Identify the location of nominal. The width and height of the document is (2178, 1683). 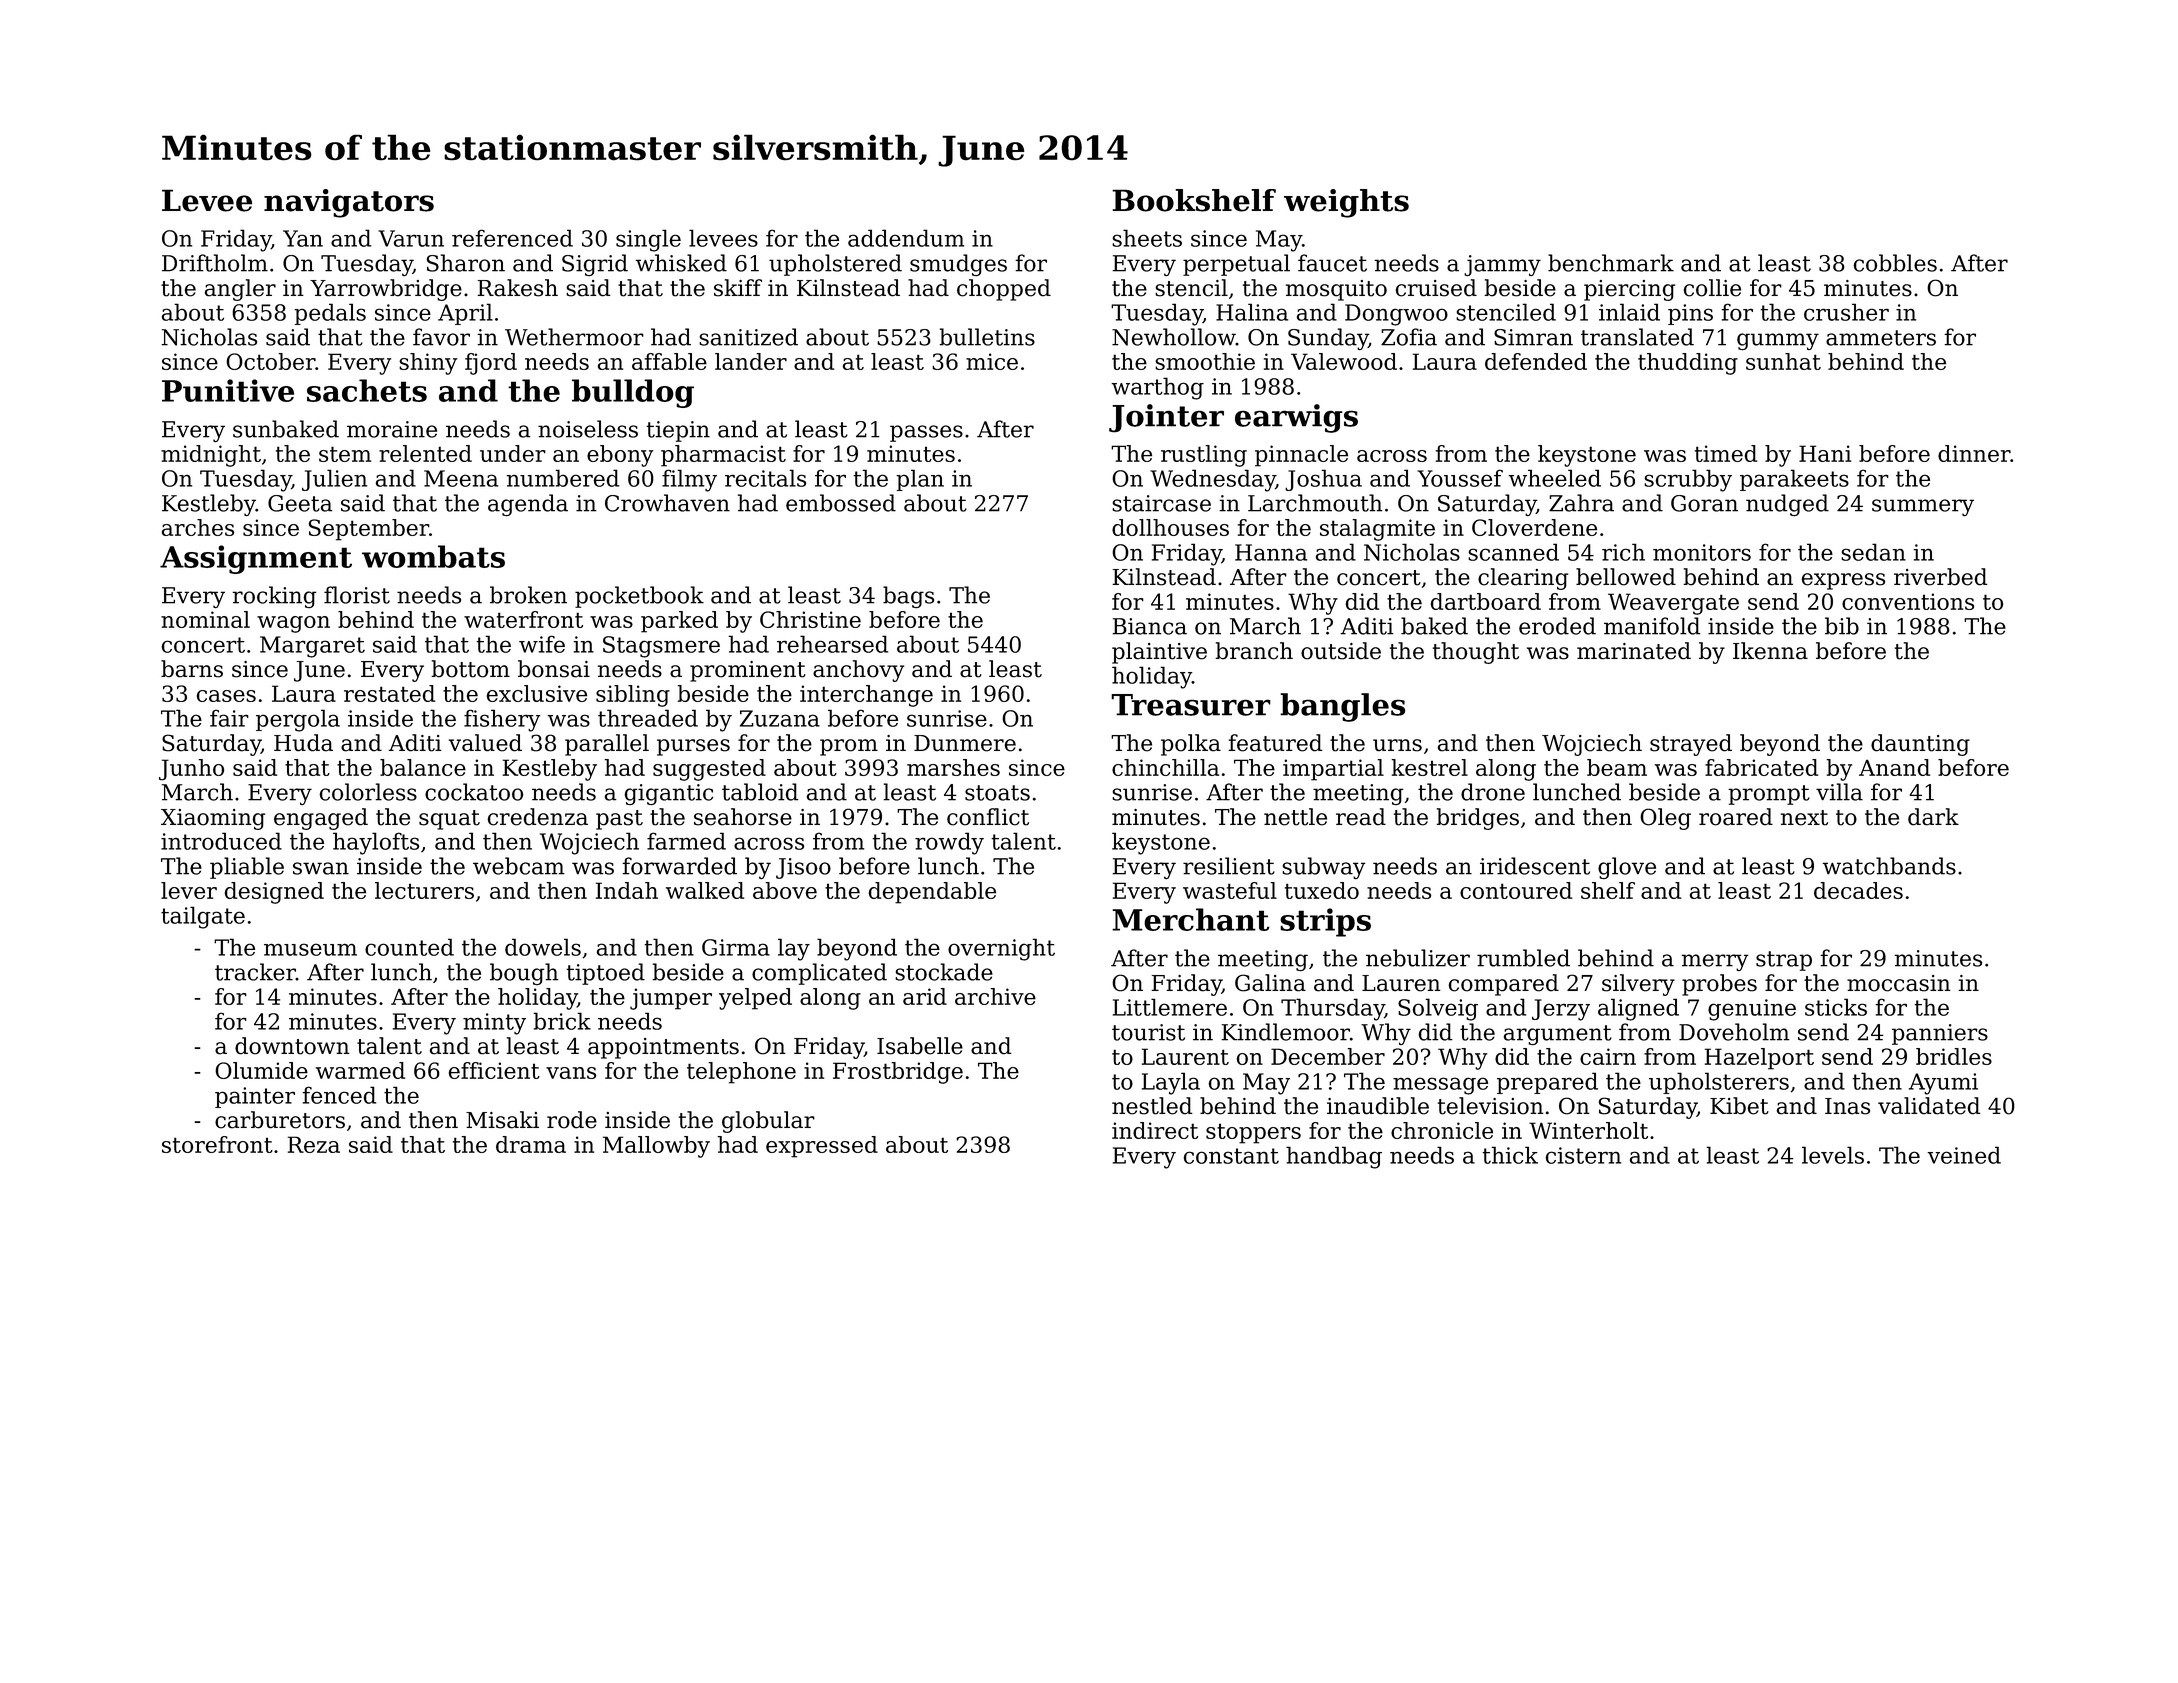
(205, 619).
